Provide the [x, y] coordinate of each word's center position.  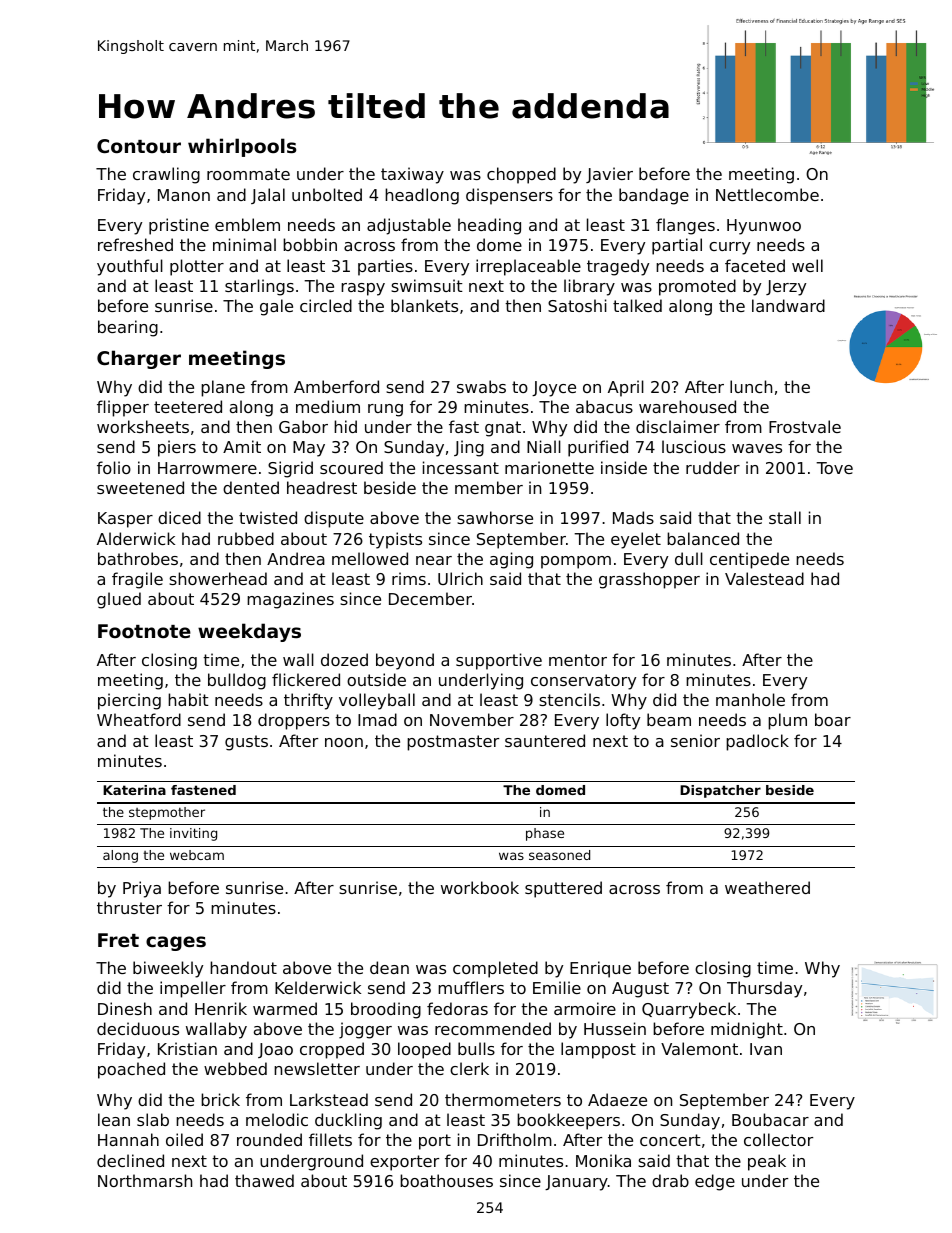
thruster [129, 907]
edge [715, 1182]
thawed [264, 1180]
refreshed [135, 244]
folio [114, 467]
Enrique [600, 969]
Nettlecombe [767, 194]
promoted [697, 287]
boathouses [446, 1180]
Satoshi [577, 305]
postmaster [453, 743]
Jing [469, 448]
